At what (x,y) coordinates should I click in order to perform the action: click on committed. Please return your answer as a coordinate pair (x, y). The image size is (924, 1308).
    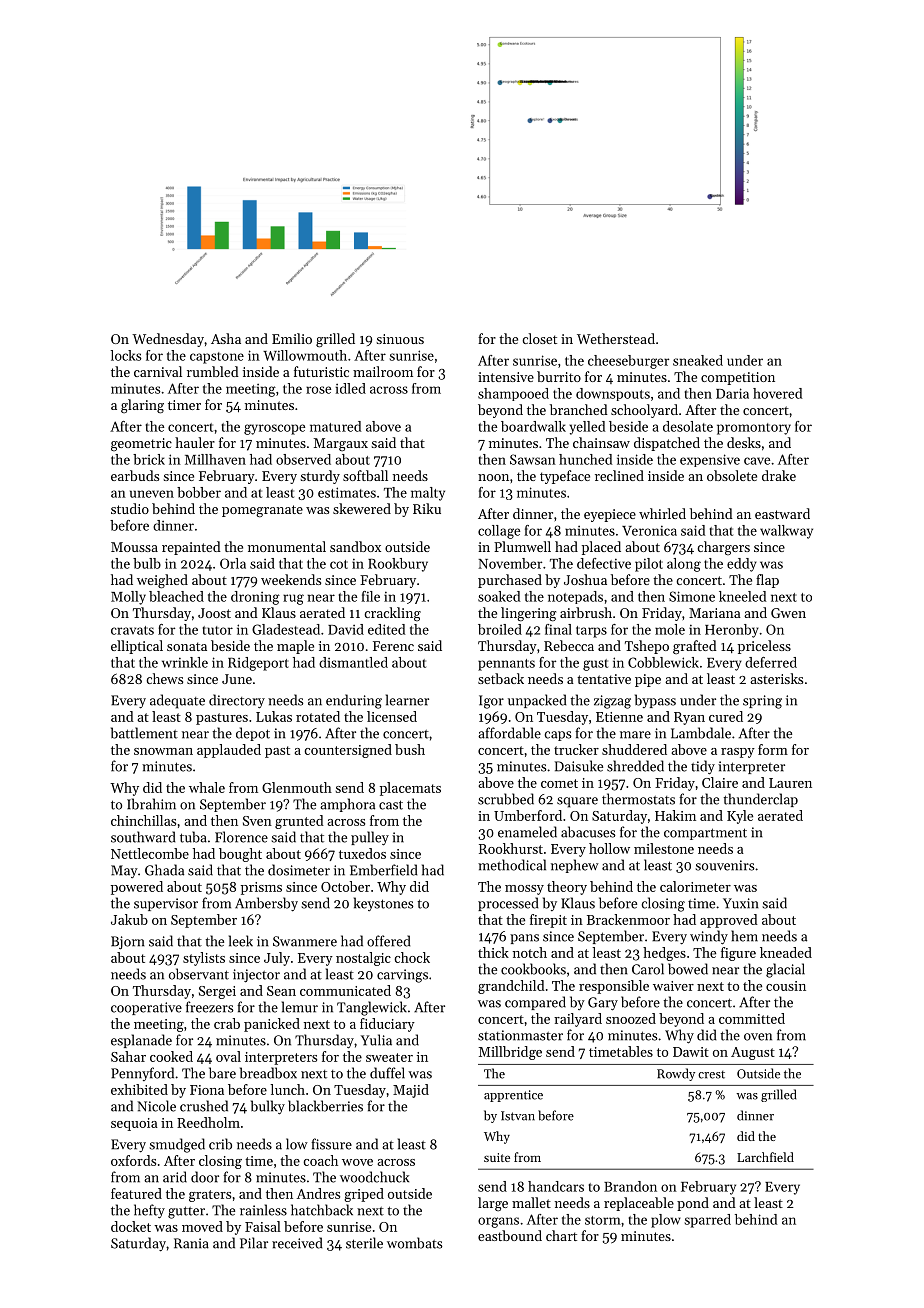
    Looking at the image, I should click on (752, 1018).
